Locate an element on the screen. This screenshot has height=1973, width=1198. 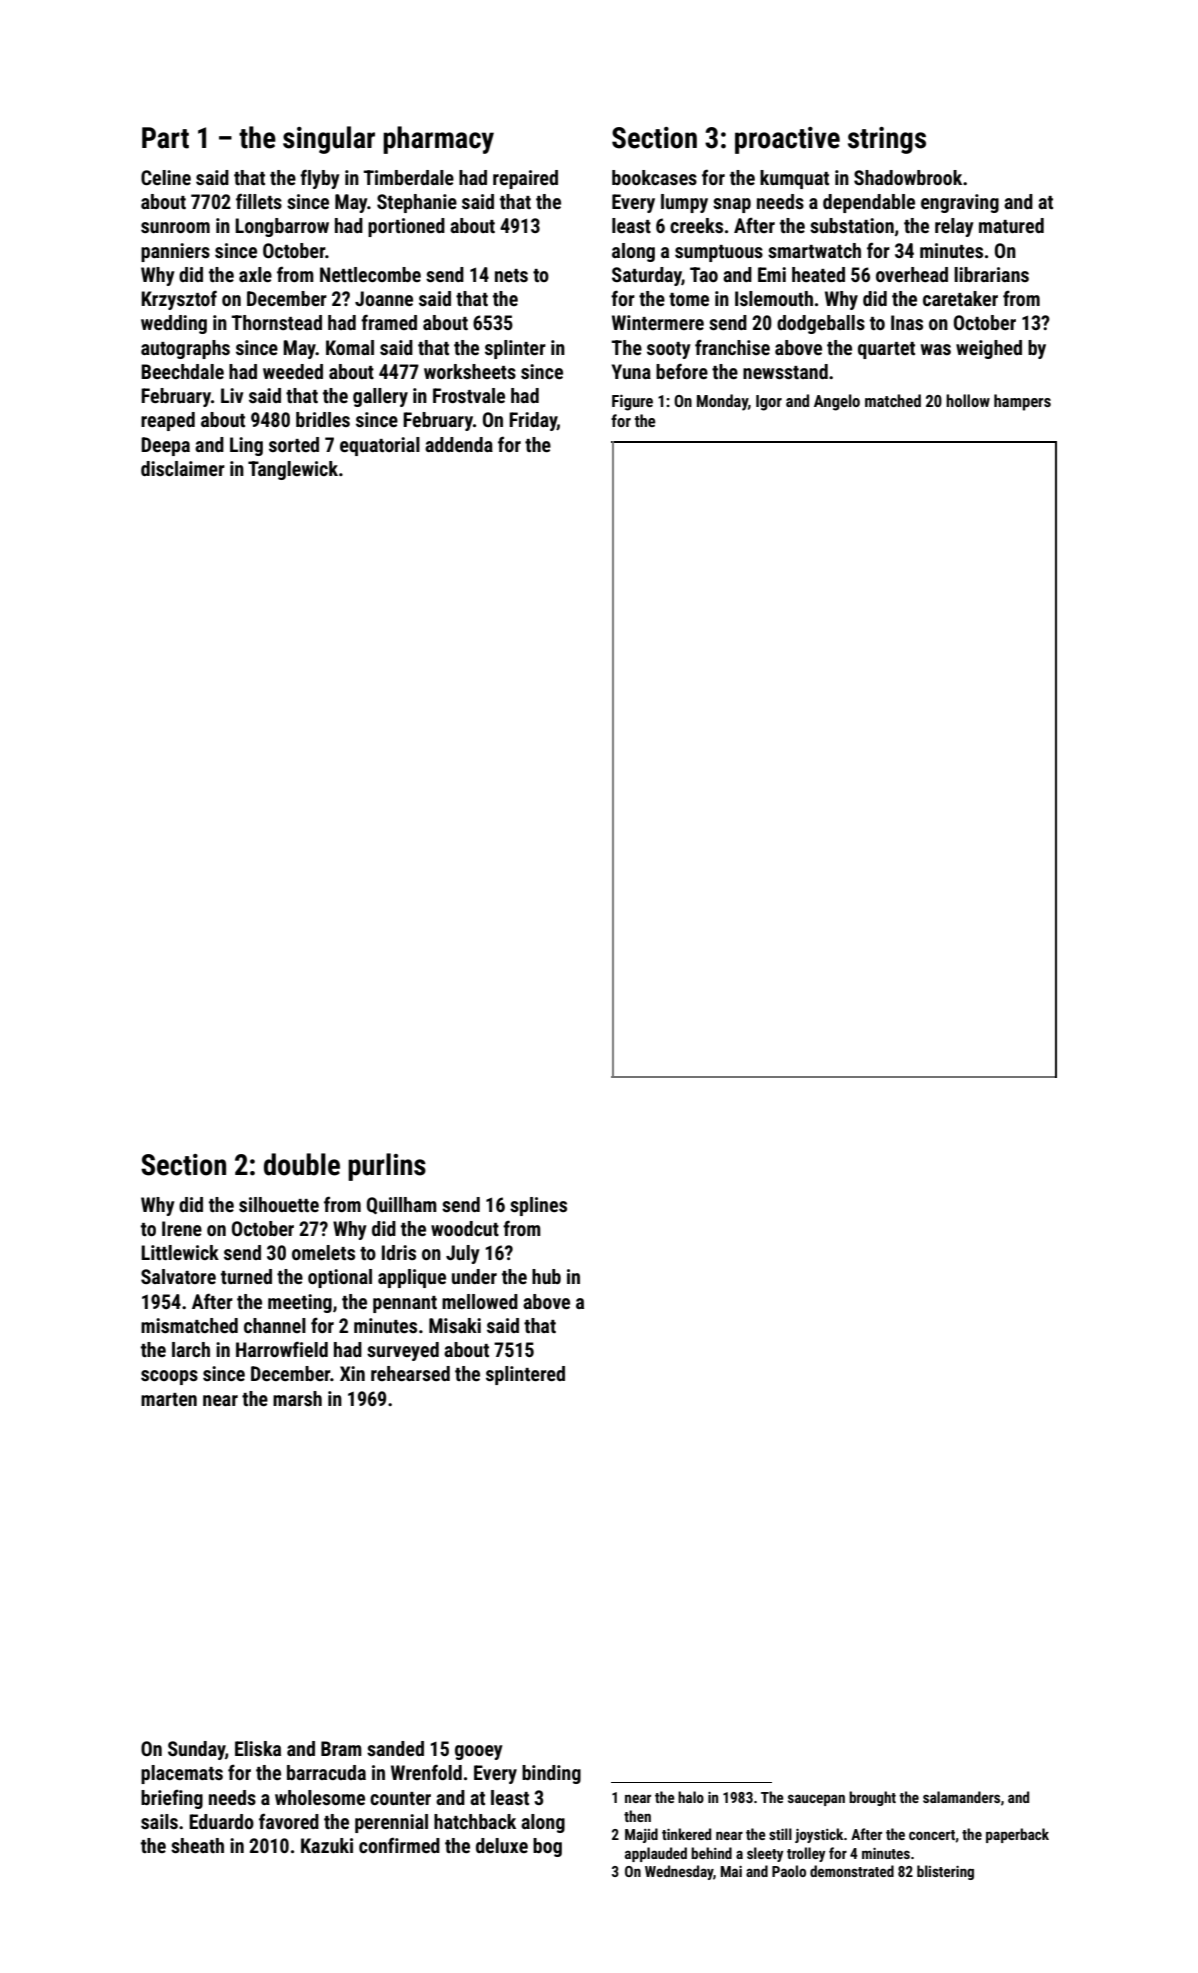
Eduardo is located at coordinates (221, 1821).
